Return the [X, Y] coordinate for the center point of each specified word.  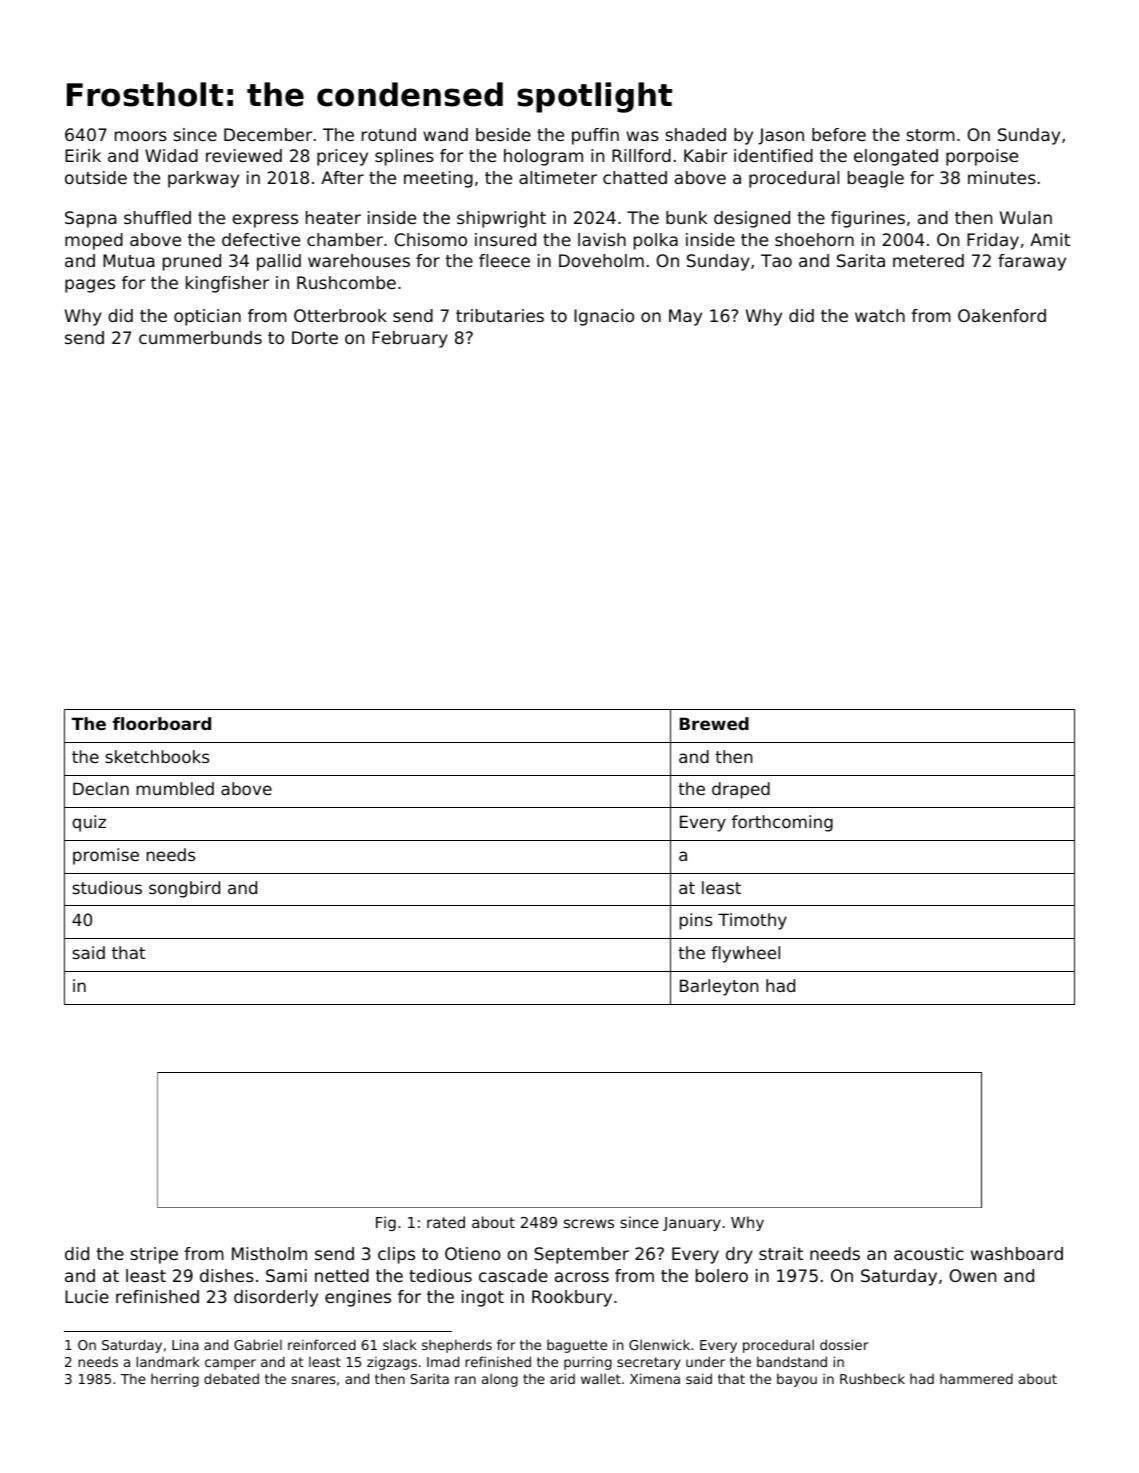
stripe [154, 1255]
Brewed [714, 723]
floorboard [162, 723]
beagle [876, 179]
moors [141, 136]
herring [175, 1380]
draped [741, 790]
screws [589, 1223]
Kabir [706, 155]
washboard [1017, 1253]
